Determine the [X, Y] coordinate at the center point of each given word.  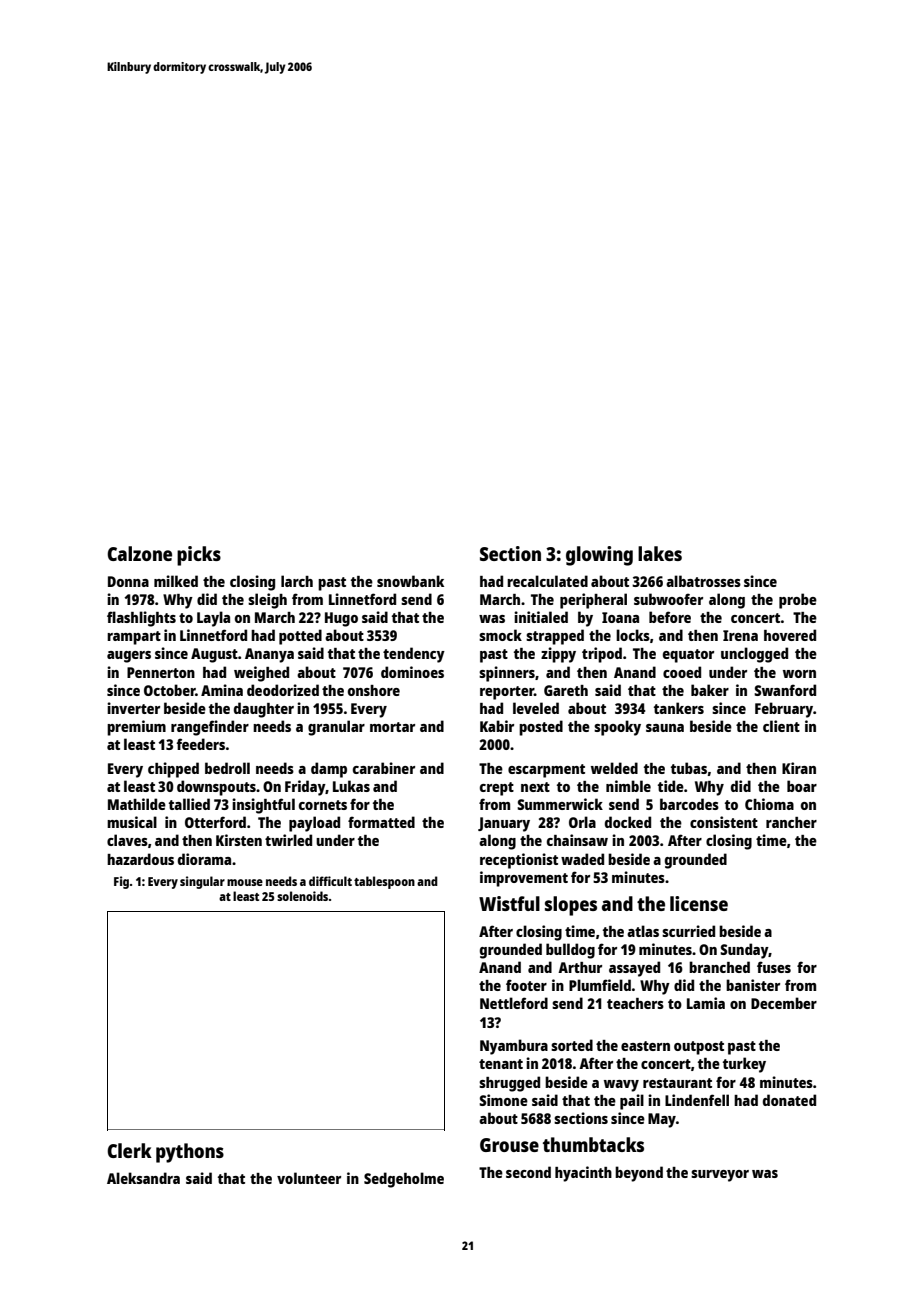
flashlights [141, 619]
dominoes [412, 672]
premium [136, 728]
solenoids [302, 896]
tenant [501, 1064]
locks [633, 635]
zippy [558, 655]
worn [799, 674]
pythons [190, 1153]
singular [202, 882]
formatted [381, 822]
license [699, 903]
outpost [699, 1048]
